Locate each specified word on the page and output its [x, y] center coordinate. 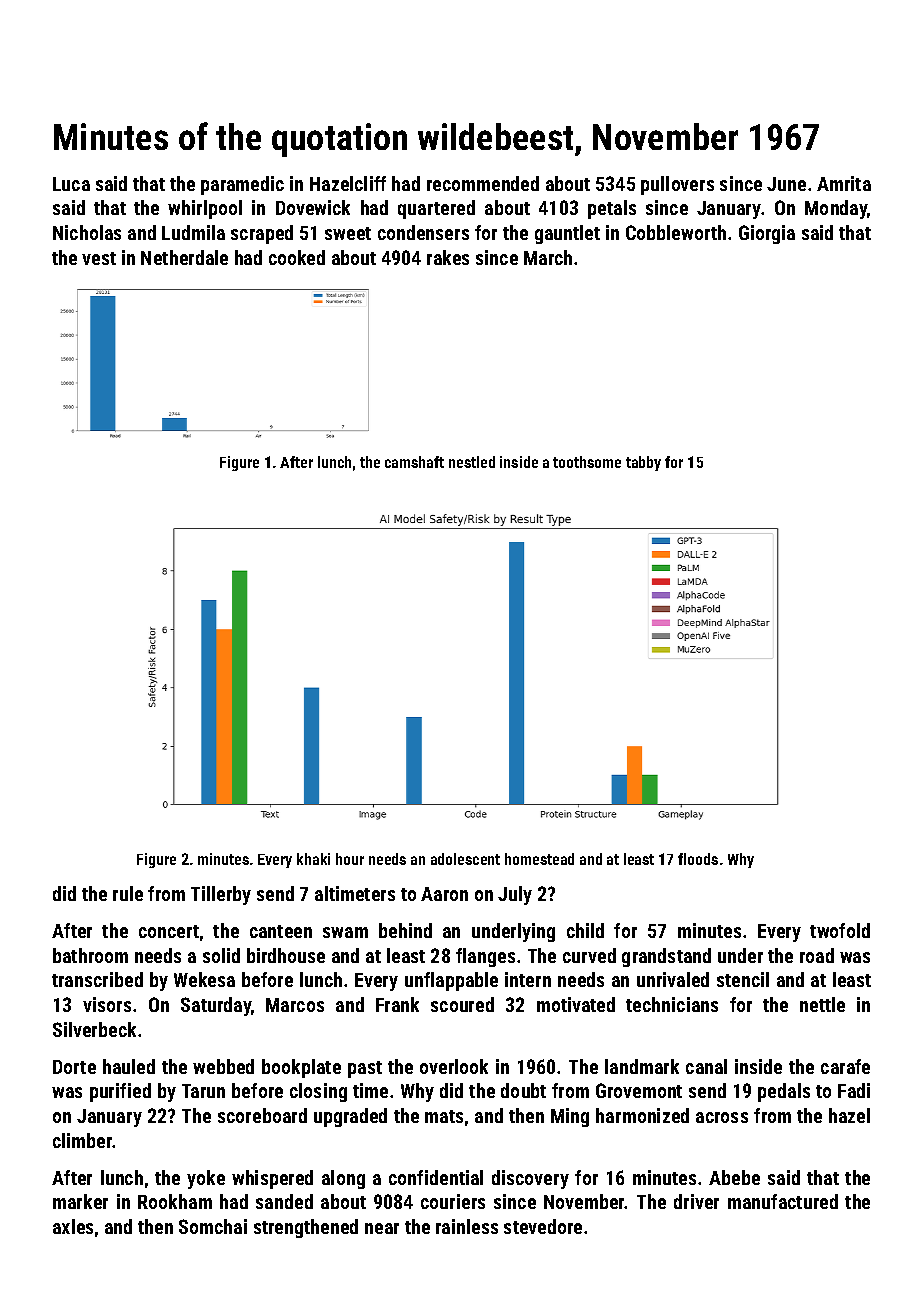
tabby [643, 463]
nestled [472, 462]
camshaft [414, 462]
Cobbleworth [676, 232]
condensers [423, 232]
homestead [539, 859]
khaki [313, 859]
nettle [822, 1004]
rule [128, 893]
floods [698, 859]
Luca [71, 184]
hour [350, 859]
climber [83, 1140]
